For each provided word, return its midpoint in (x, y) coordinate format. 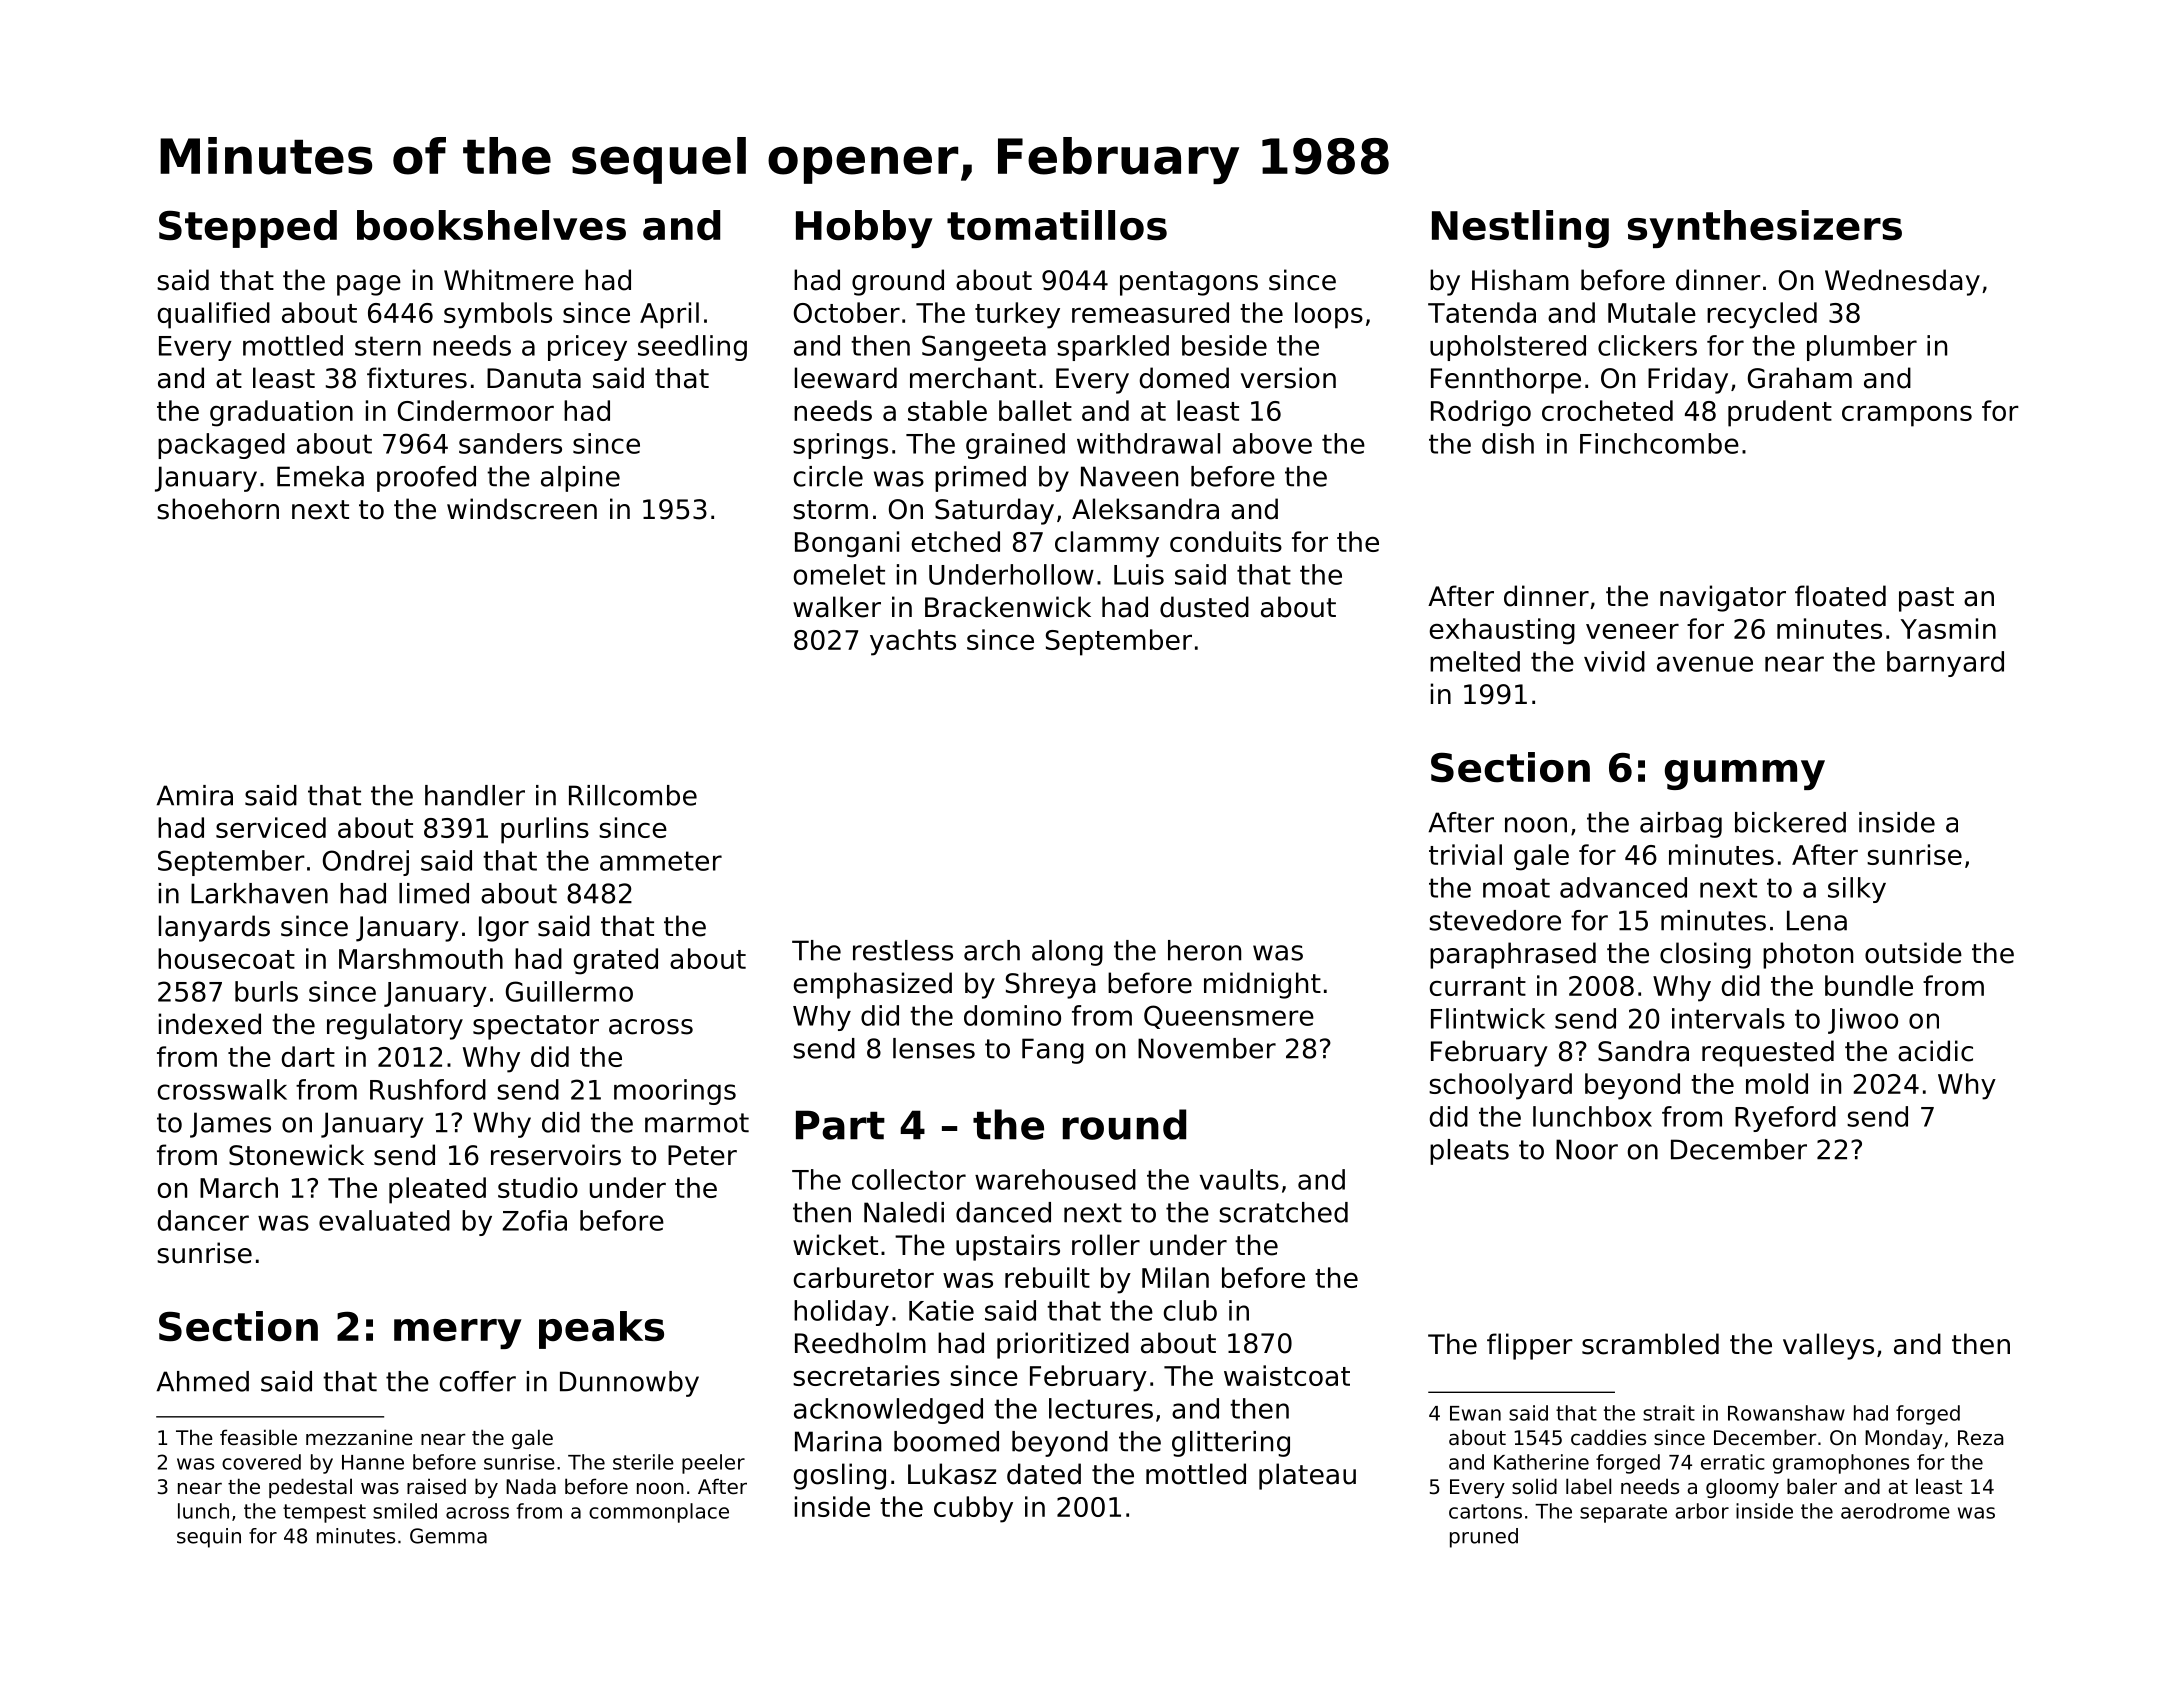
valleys (1828, 1346)
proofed (426, 479)
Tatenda (1482, 312)
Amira (194, 795)
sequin (209, 1538)
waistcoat (1287, 1375)
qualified (213, 315)
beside (1224, 345)
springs (840, 446)
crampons (1907, 416)
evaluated (384, 1220)
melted (1475, 661)
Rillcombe (633, 795)
